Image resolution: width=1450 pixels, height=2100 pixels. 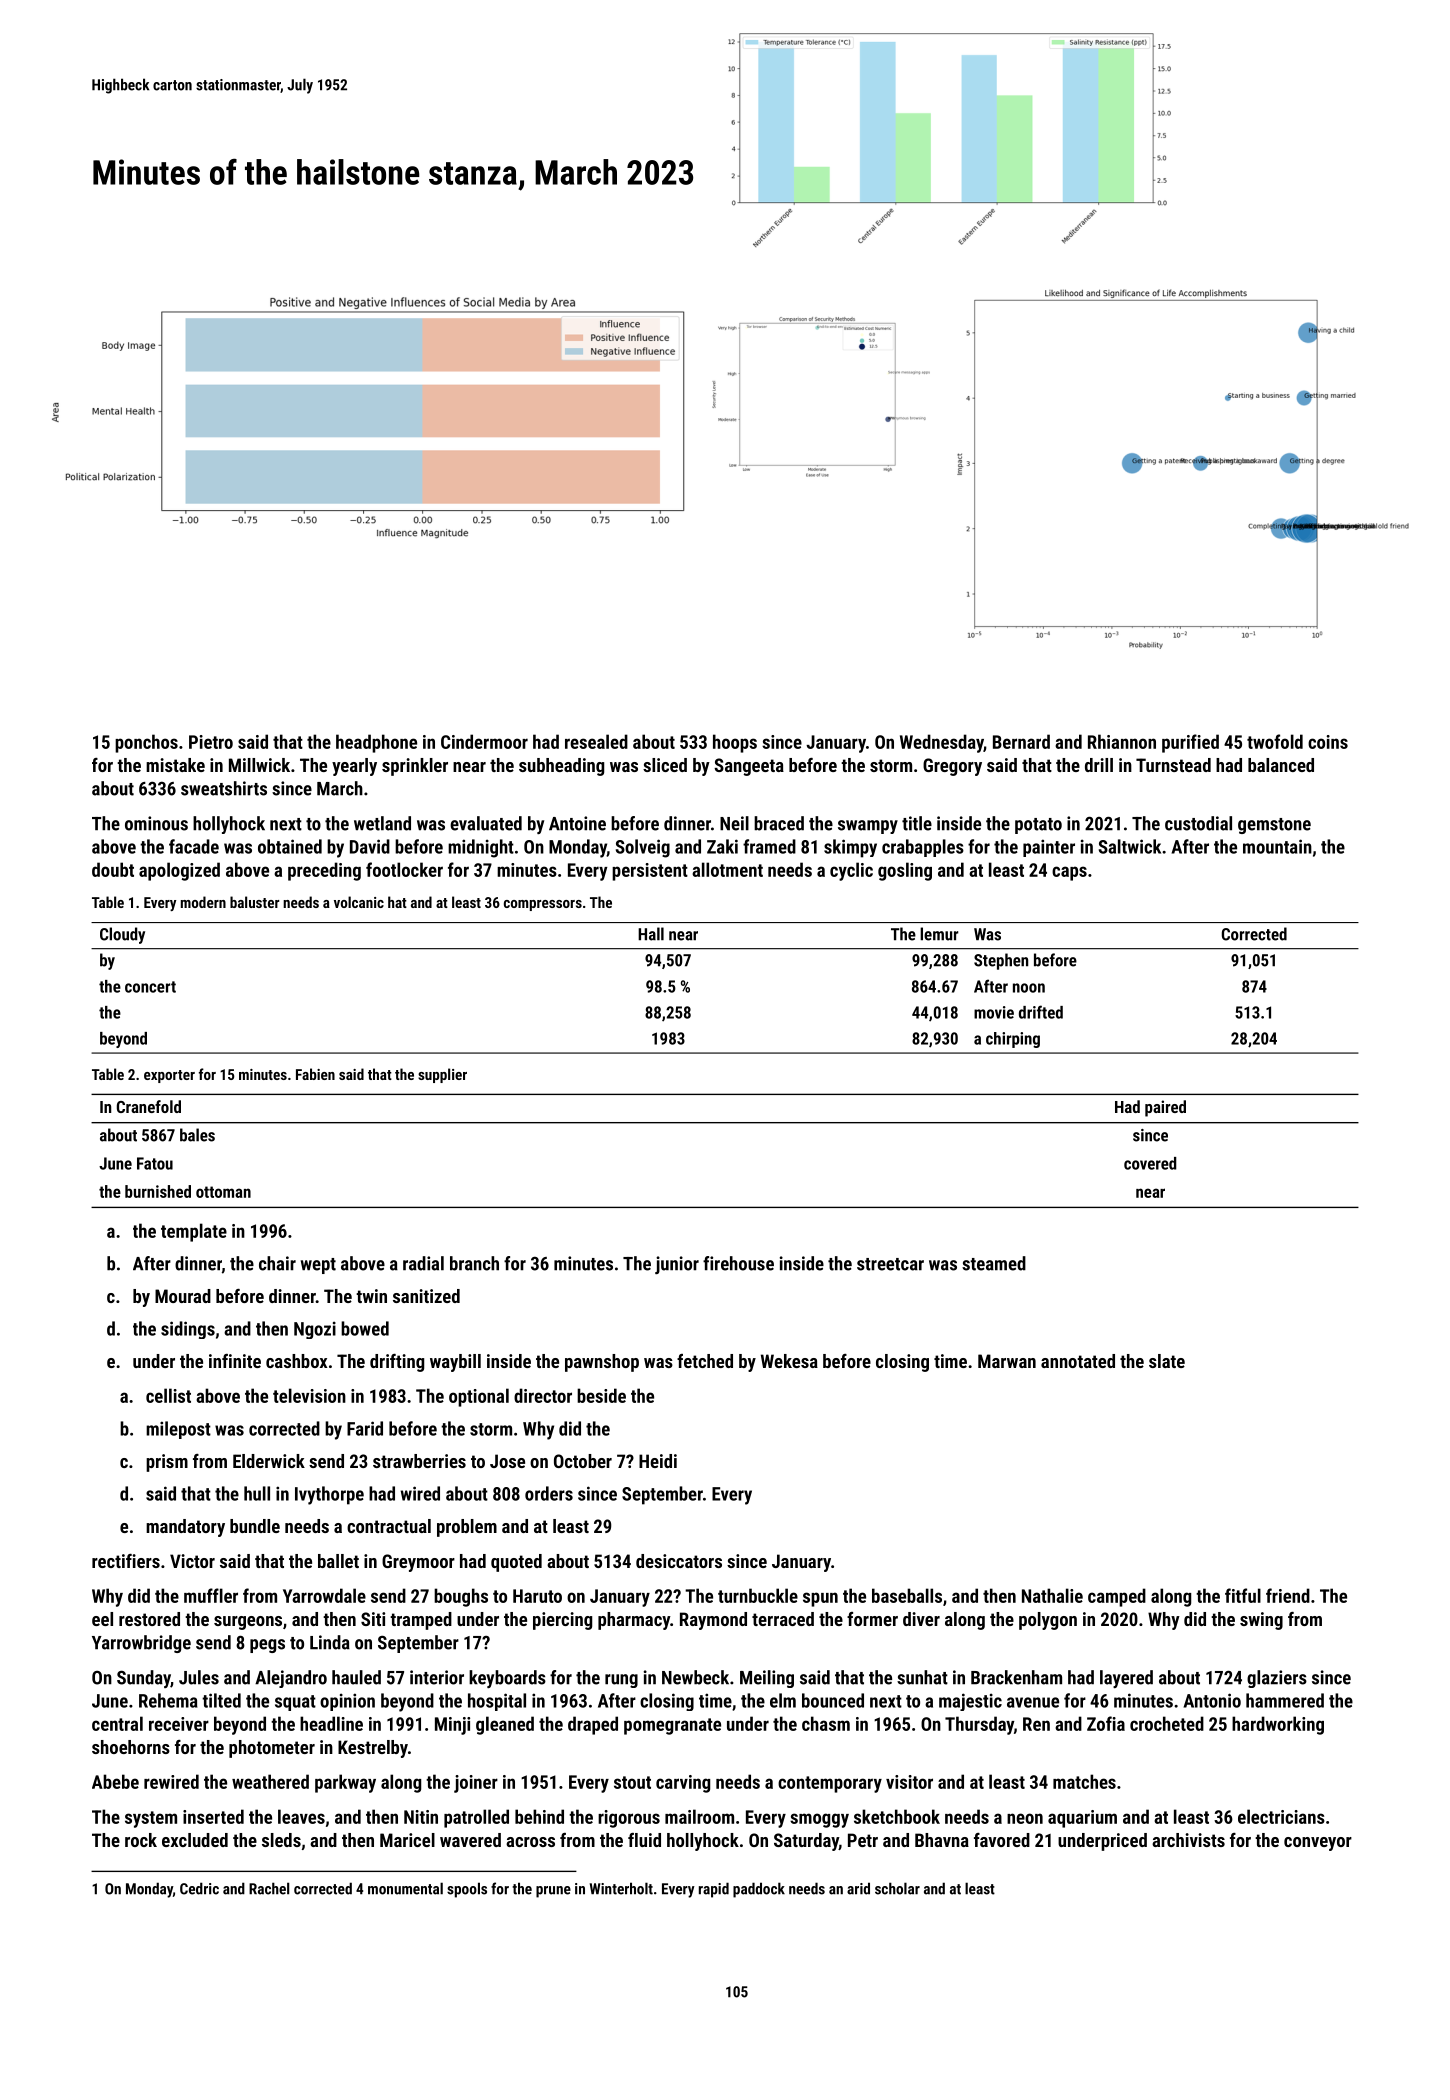 I want to click on coins, so click(x=1328, y=742).
